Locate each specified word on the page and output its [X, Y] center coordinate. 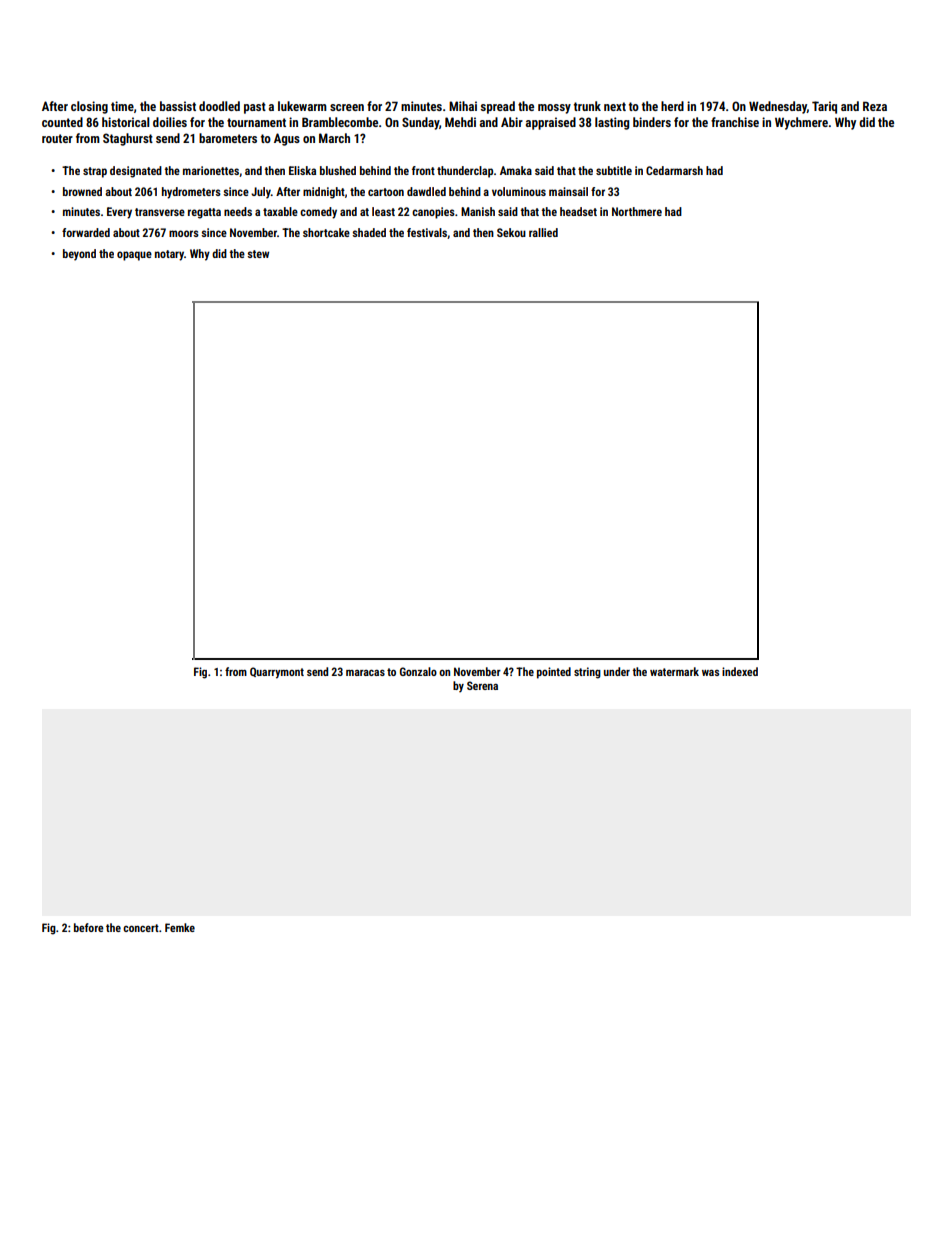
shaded [369, 232]
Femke [180, 927]
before [89, 927]
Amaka [516, 170]
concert [141, 928]
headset [578, 211]
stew [258, 254]
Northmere [637, 211]
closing [89, 107]
